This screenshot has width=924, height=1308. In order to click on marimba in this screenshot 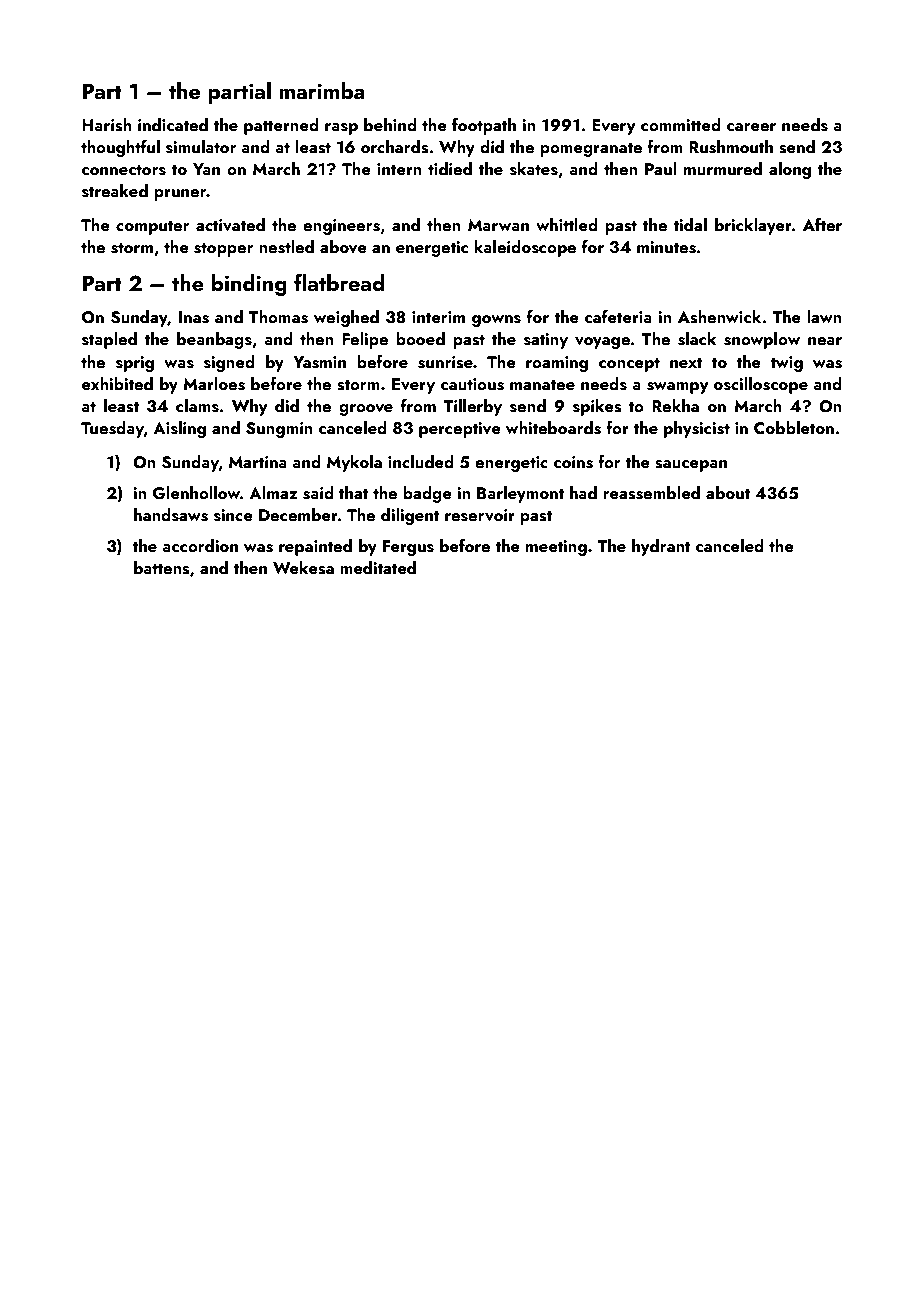, I will do `click(322, 90)`.
